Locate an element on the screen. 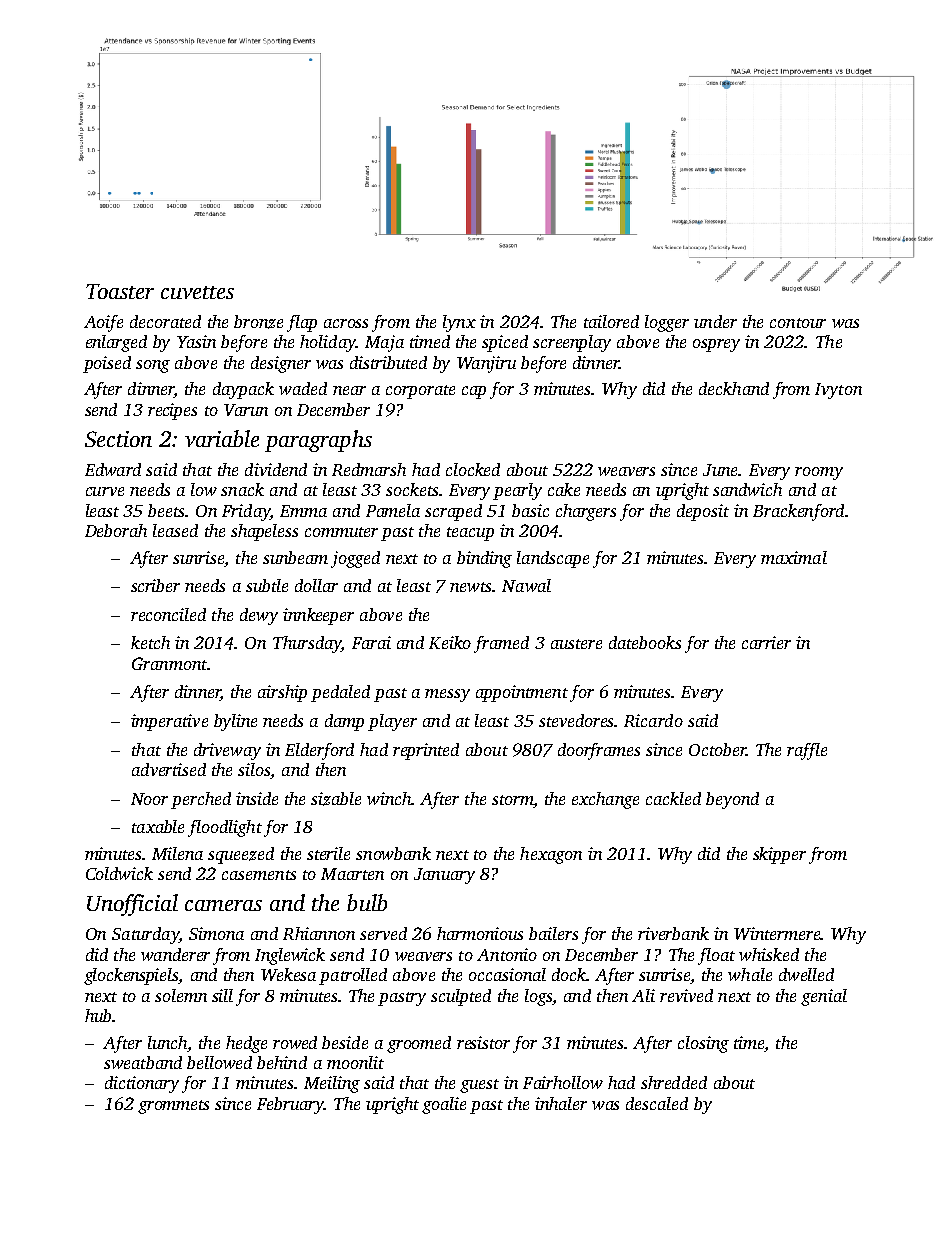 Image resolution: width=952 pixels, height=1233 pixels. cackled is located at coordinates (673, 798).
